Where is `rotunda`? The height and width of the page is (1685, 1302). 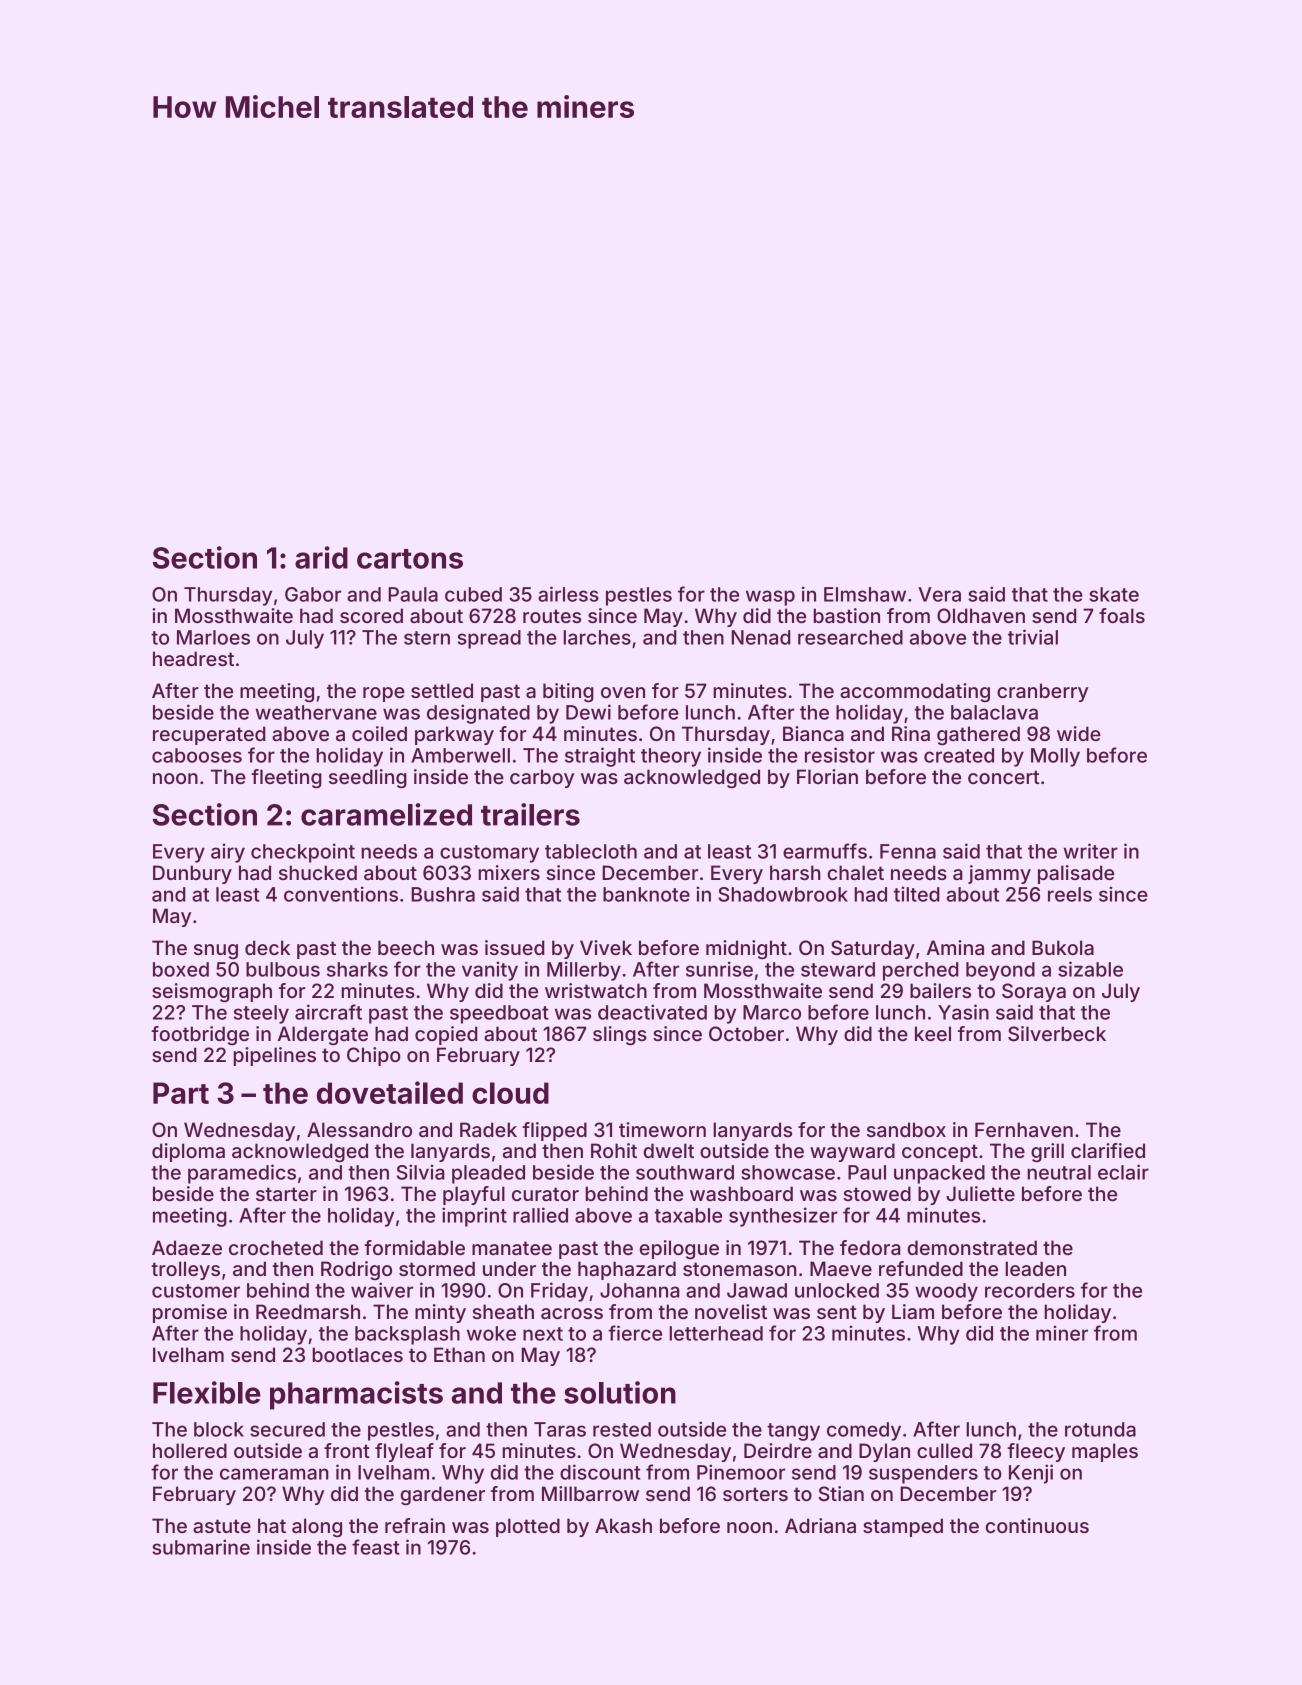 rotunda is located at coordinates (1100, 1429).
